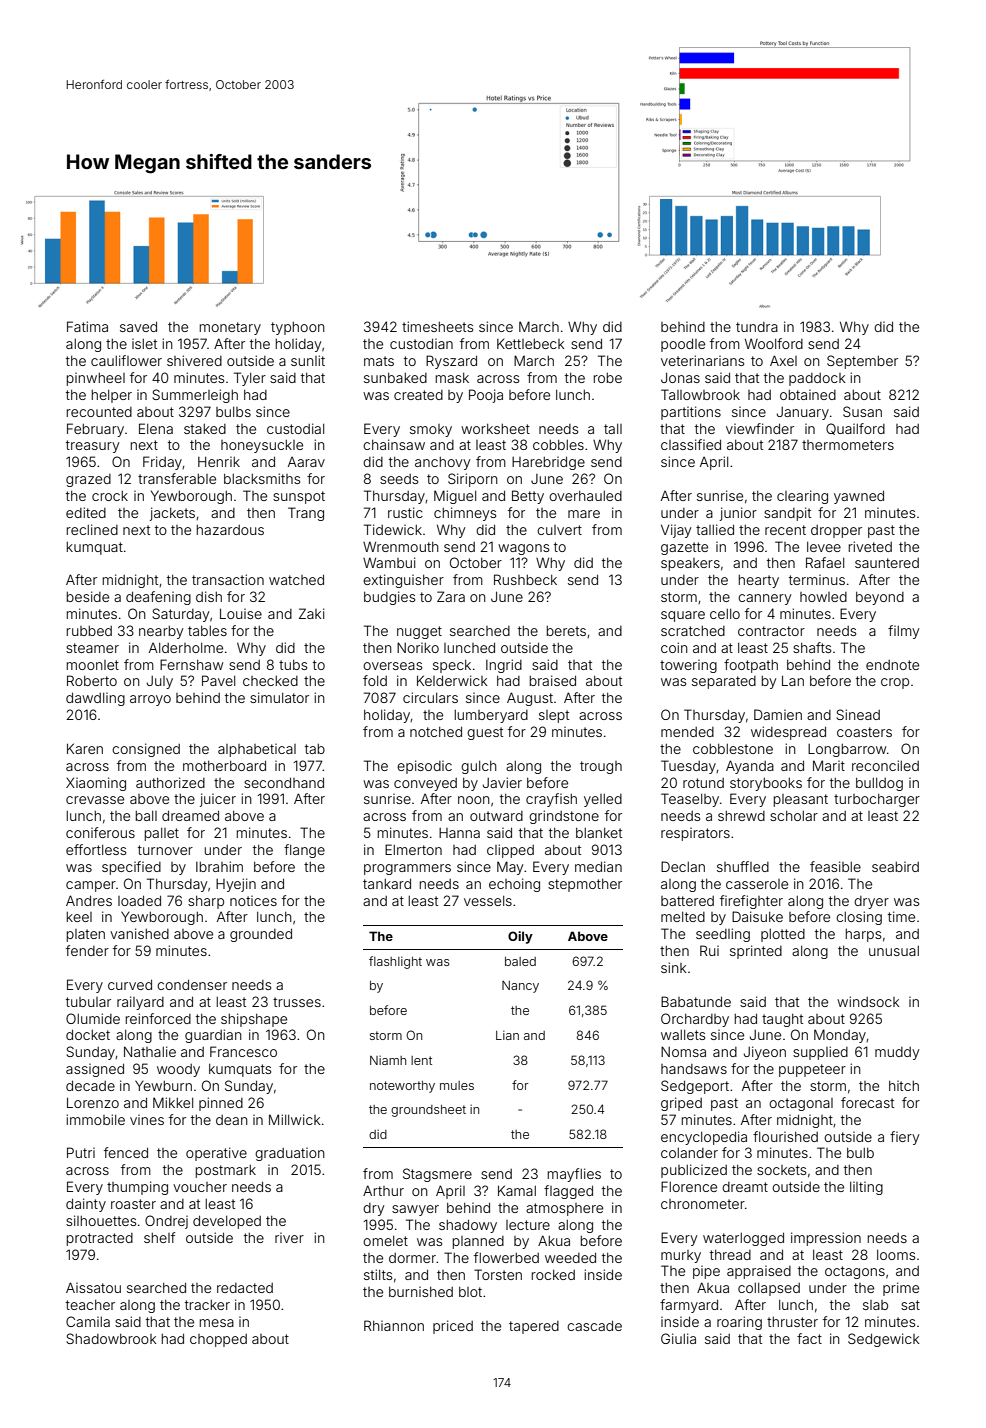  I want to click on coniferous, so click(100, 832).
